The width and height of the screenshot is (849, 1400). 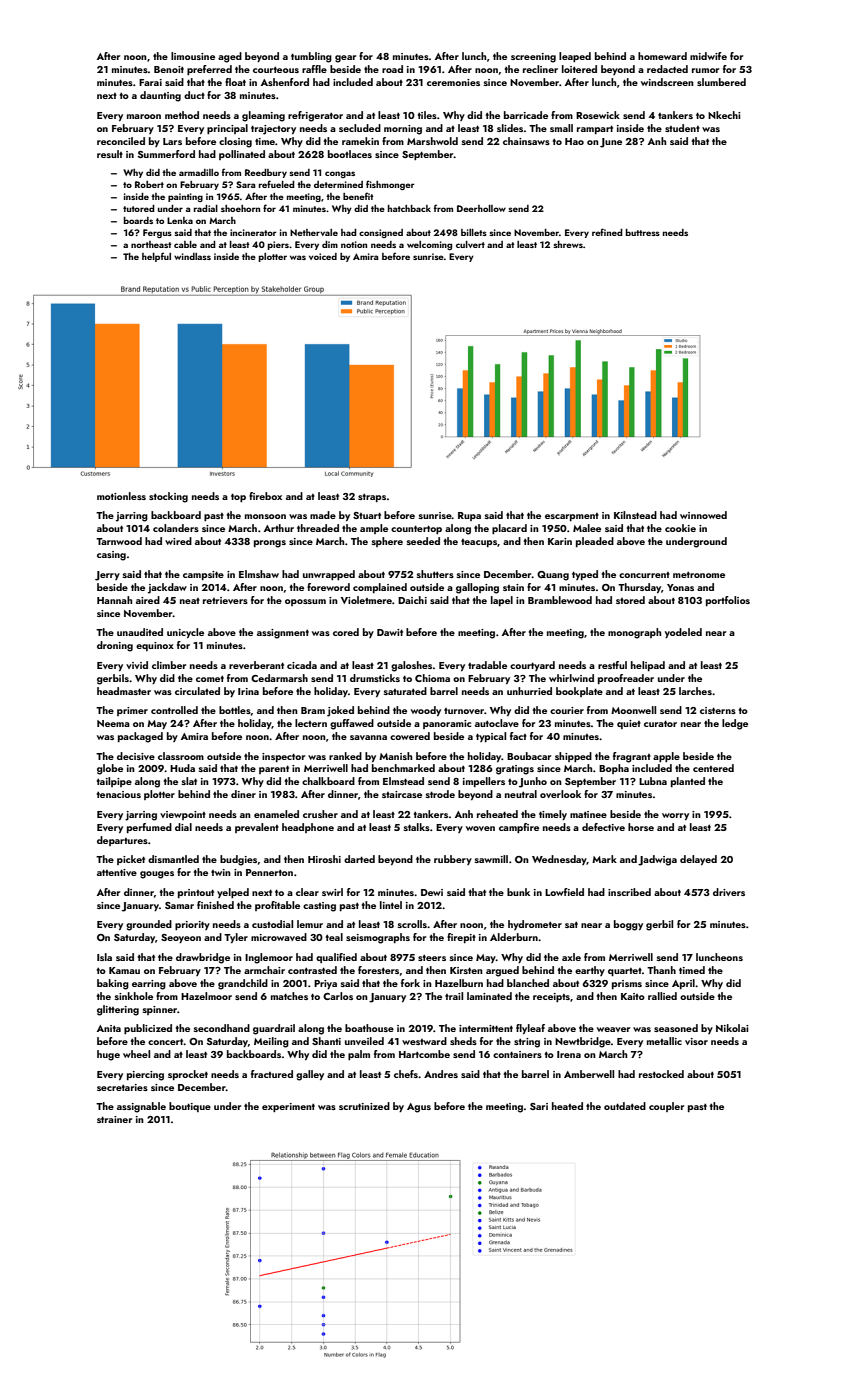 What do you see at coordinates (167, 588) in the screenshot?
I see `jackdaw` at bounding box center [167, 588].
